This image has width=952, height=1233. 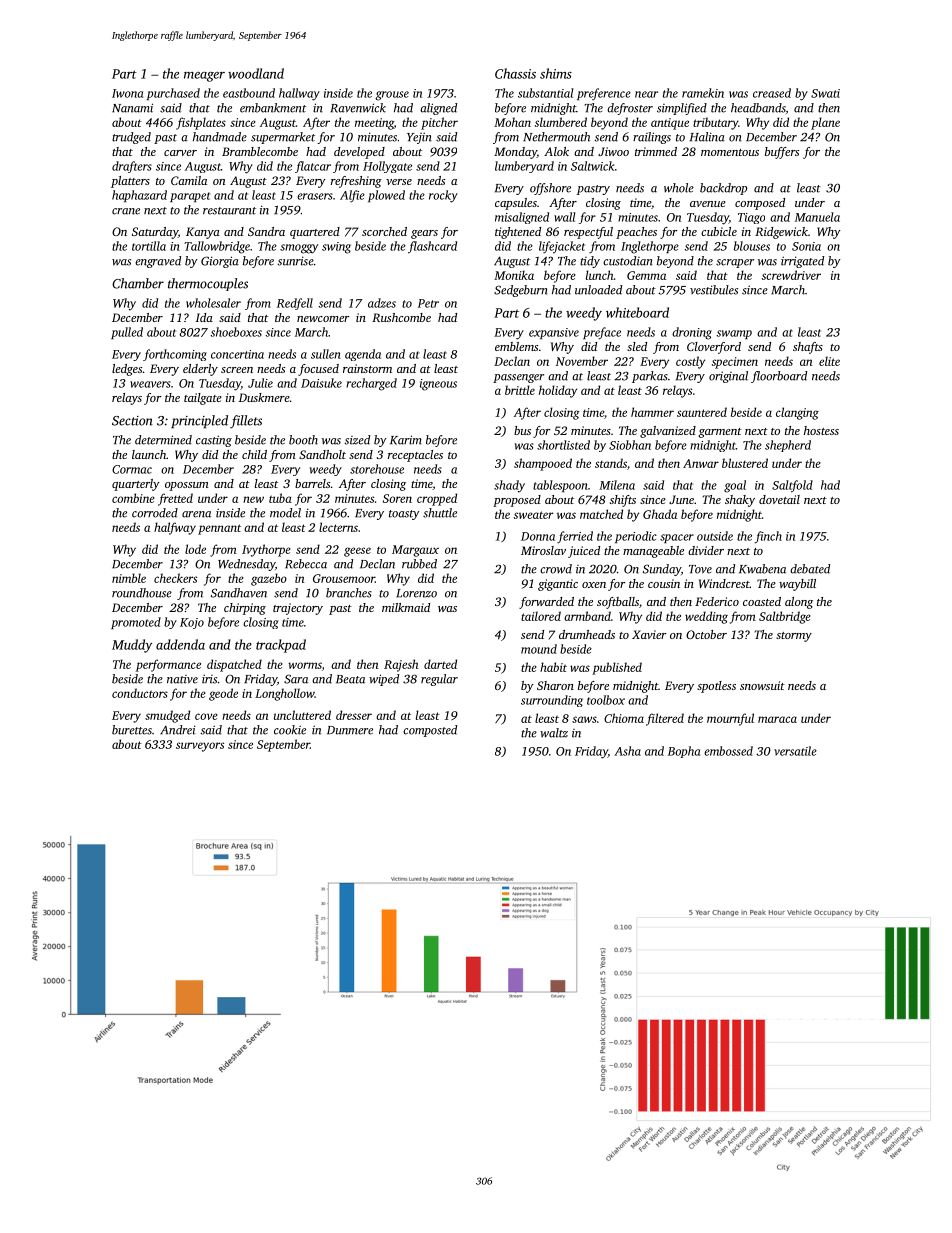 I want to click on Yejin, so click(x=419, y=138).
